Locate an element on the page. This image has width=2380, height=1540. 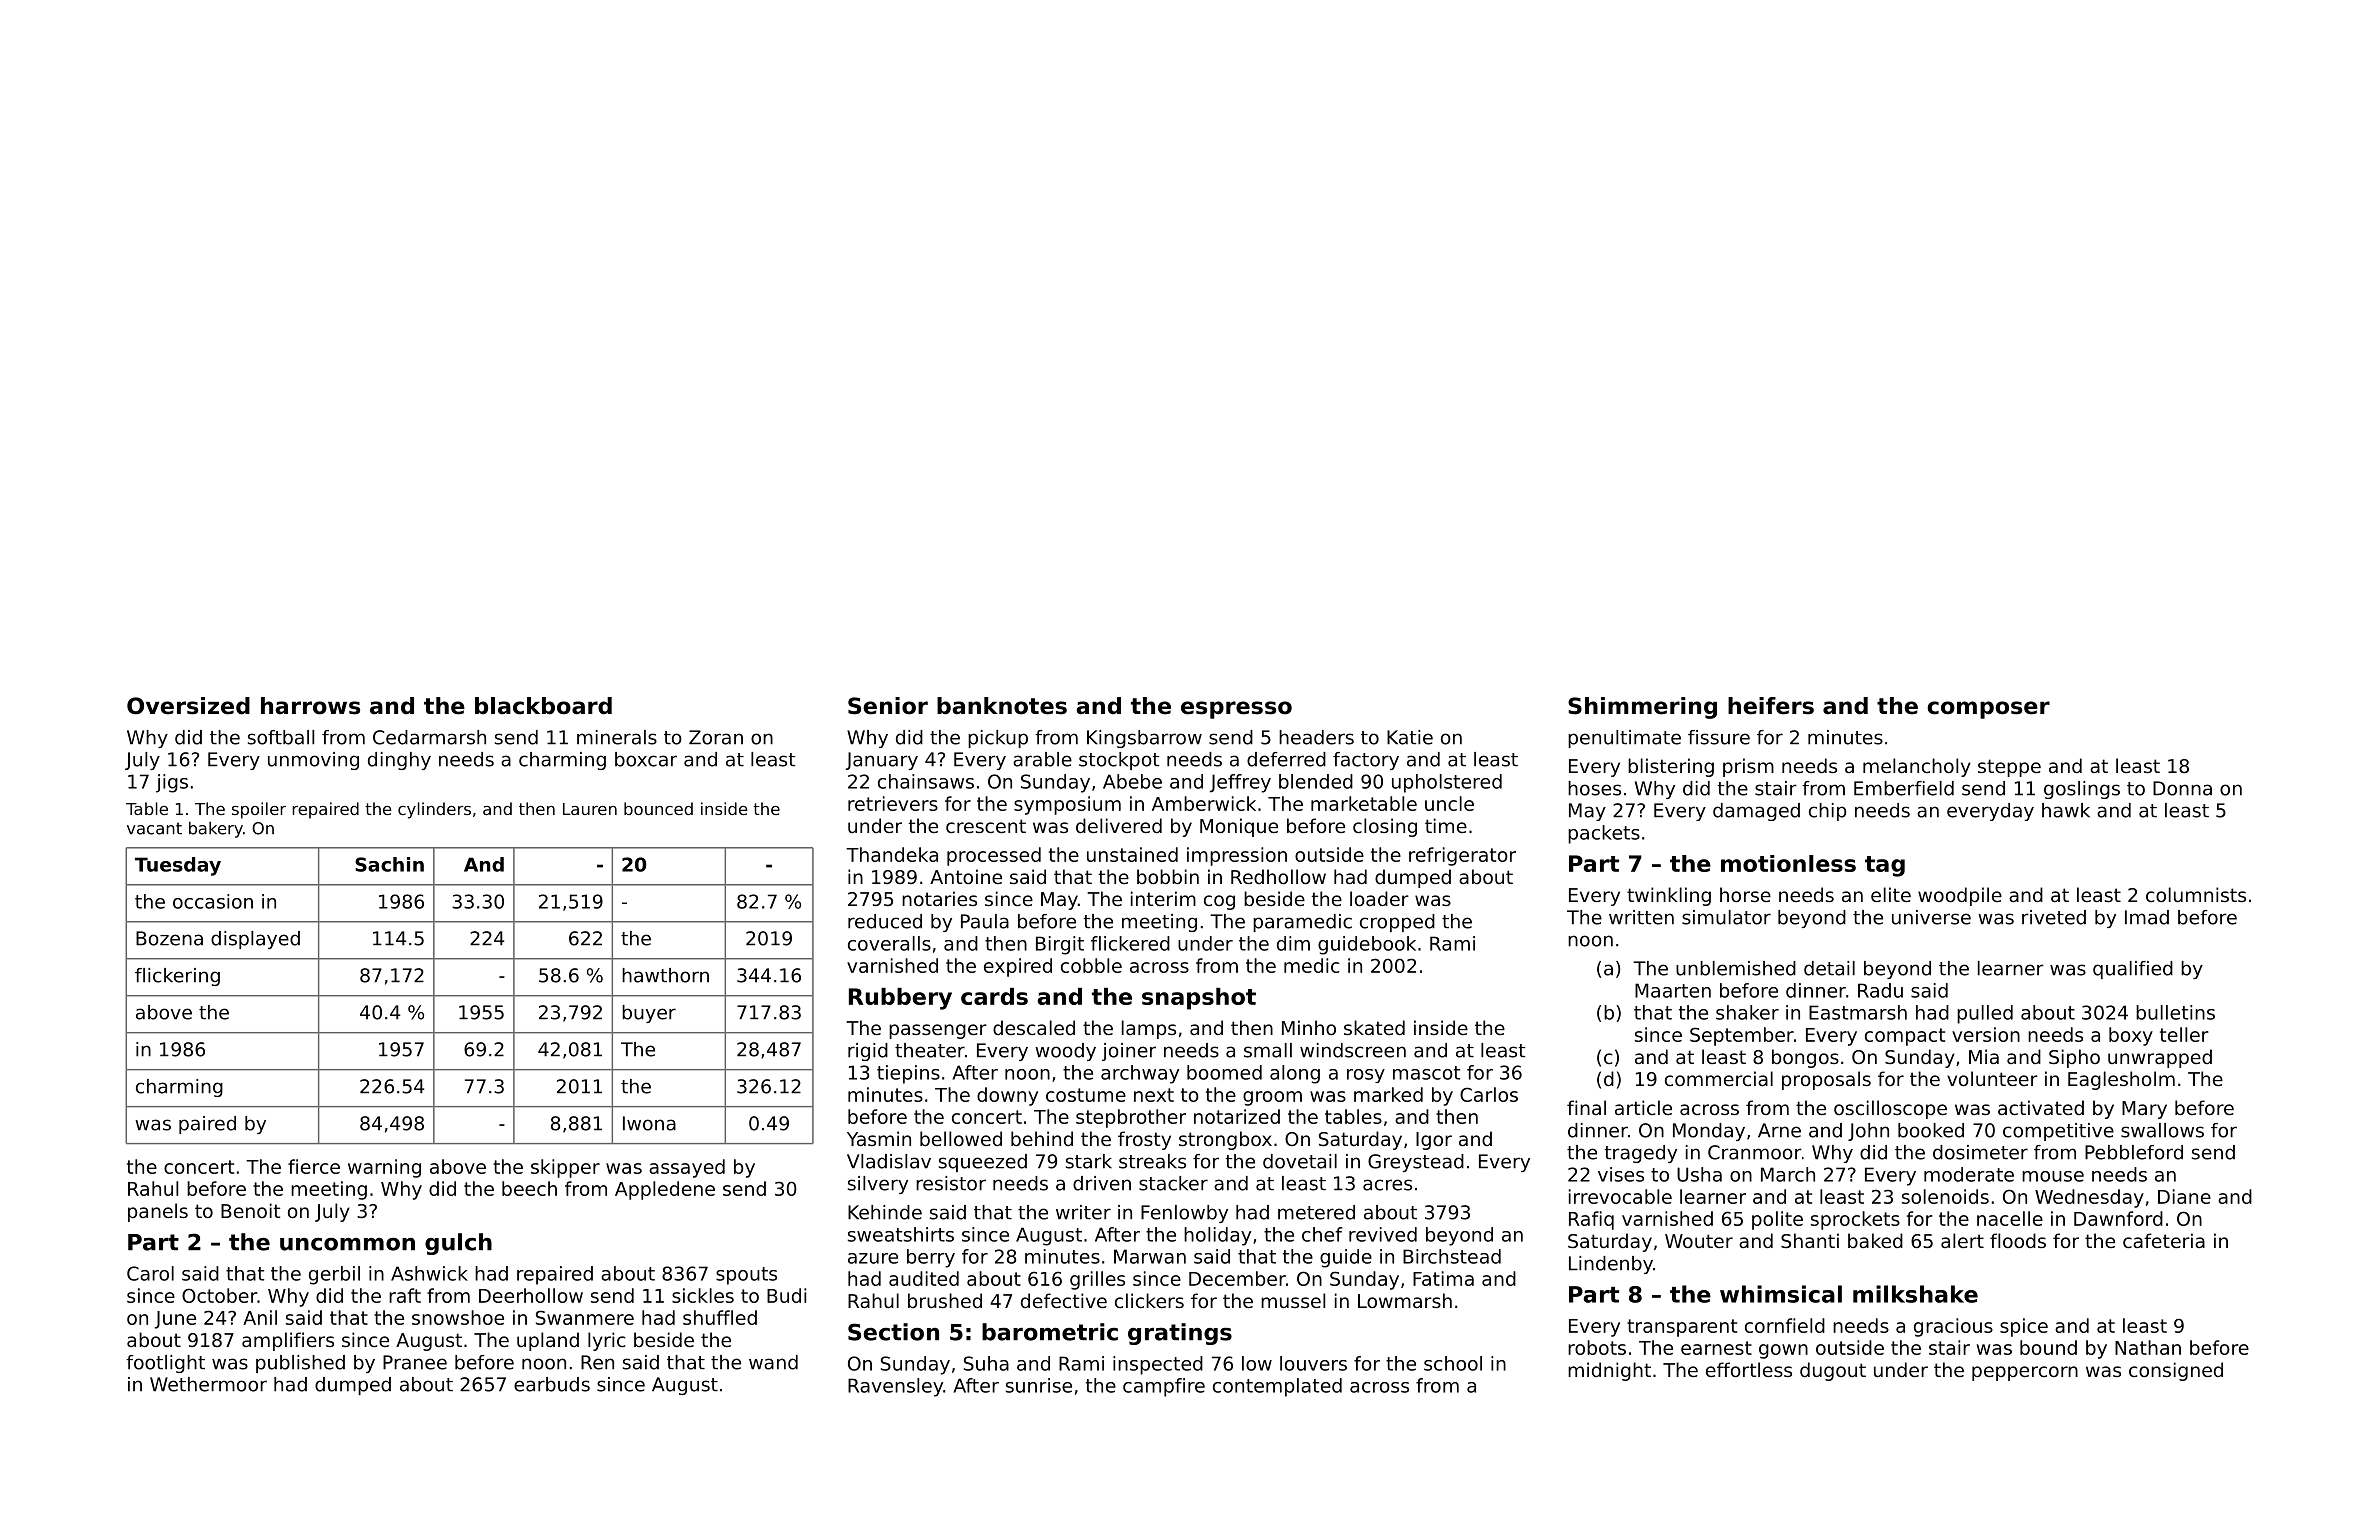
banknotes is located at coordinates (1002, 706).
